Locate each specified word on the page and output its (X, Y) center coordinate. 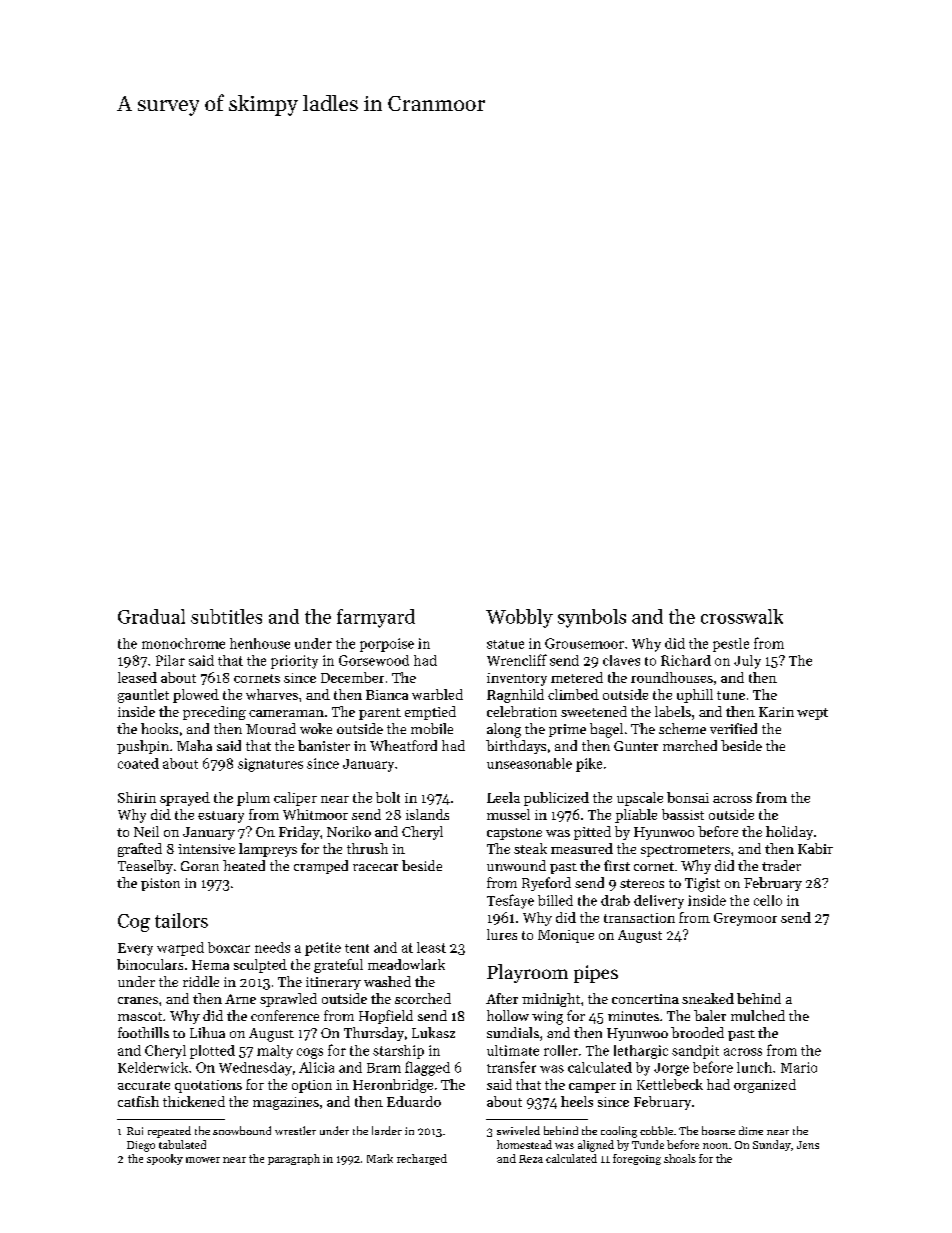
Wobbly (519, 618)
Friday (299, 833)
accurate (144, 1085)
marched (690, 745)
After (502, 998)
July (747, 662)
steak (530, 848)
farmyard (376, 618)
